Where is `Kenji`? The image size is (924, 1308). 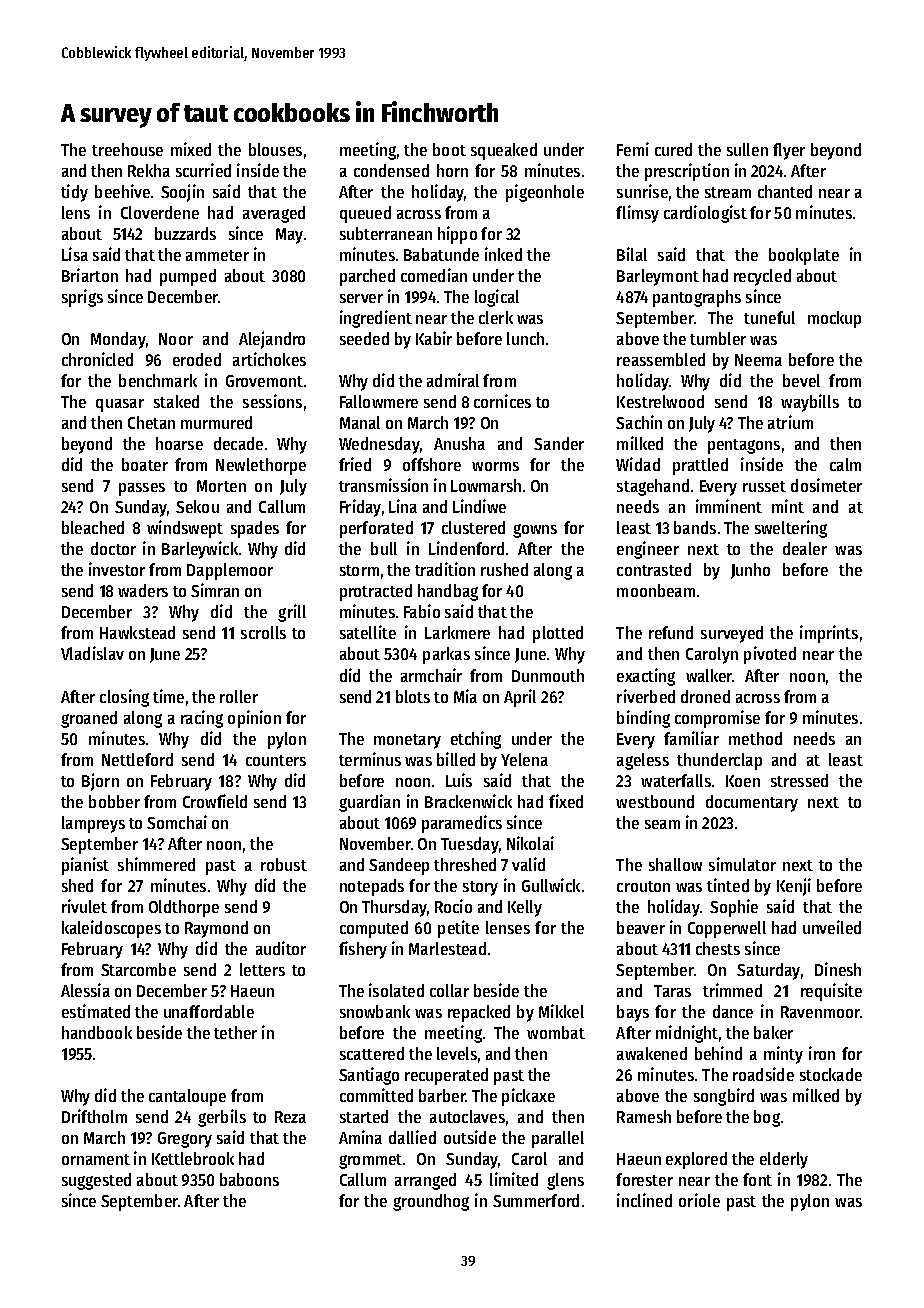
Kenji is located at coordinates (794, 887).
